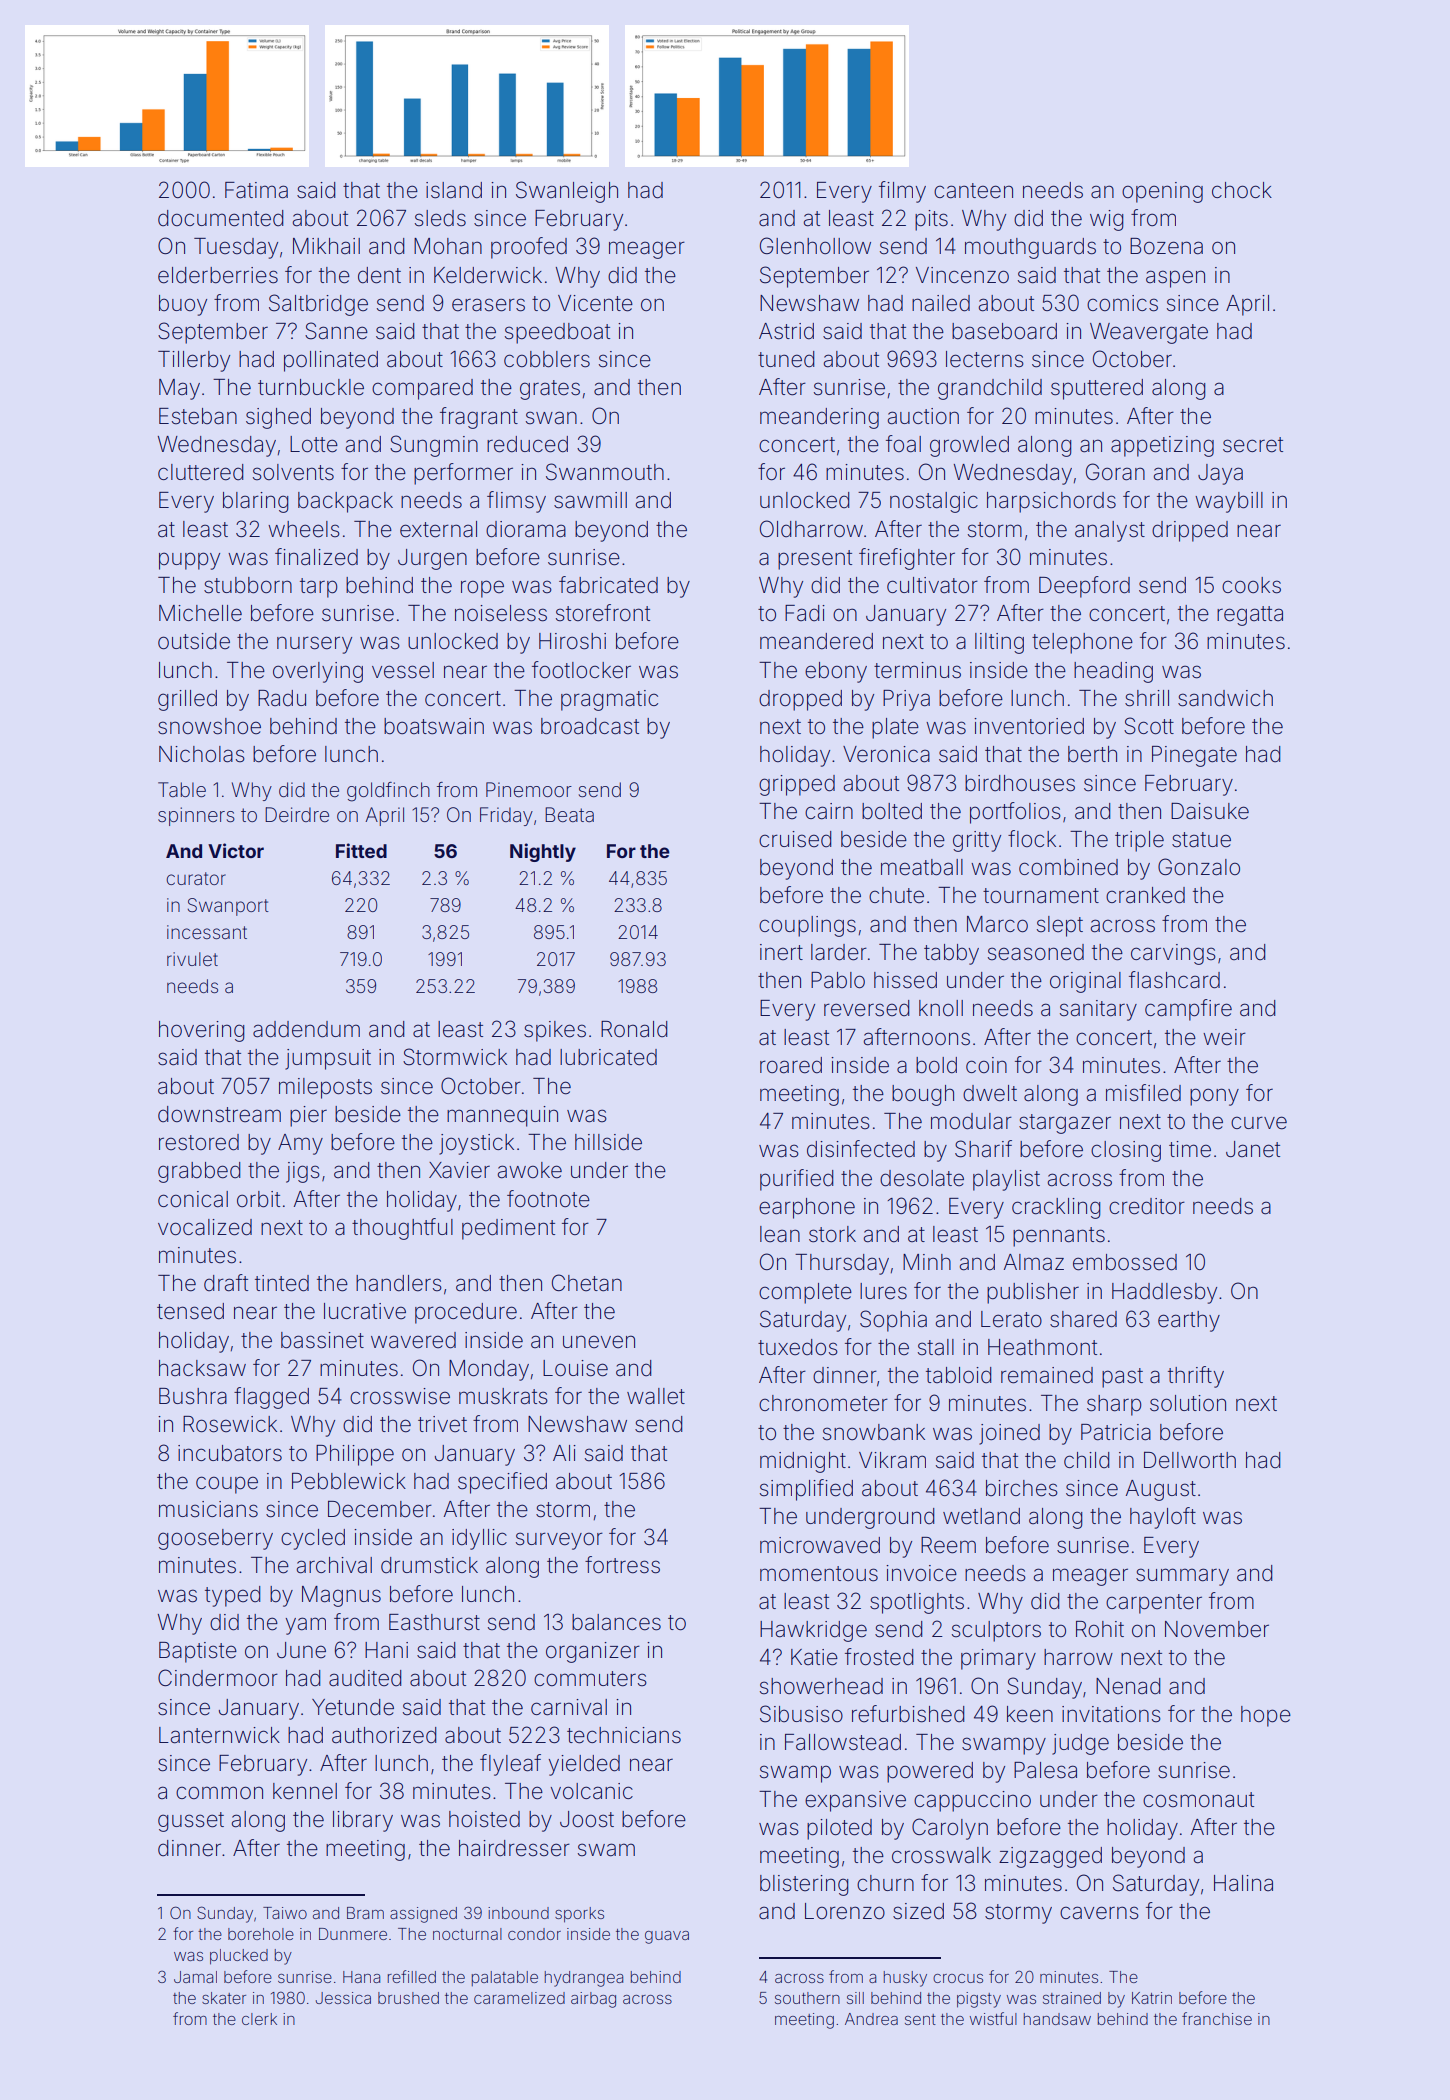 The image size is (1450, 2100). I want to click on handlers, so click(399, 1283).
